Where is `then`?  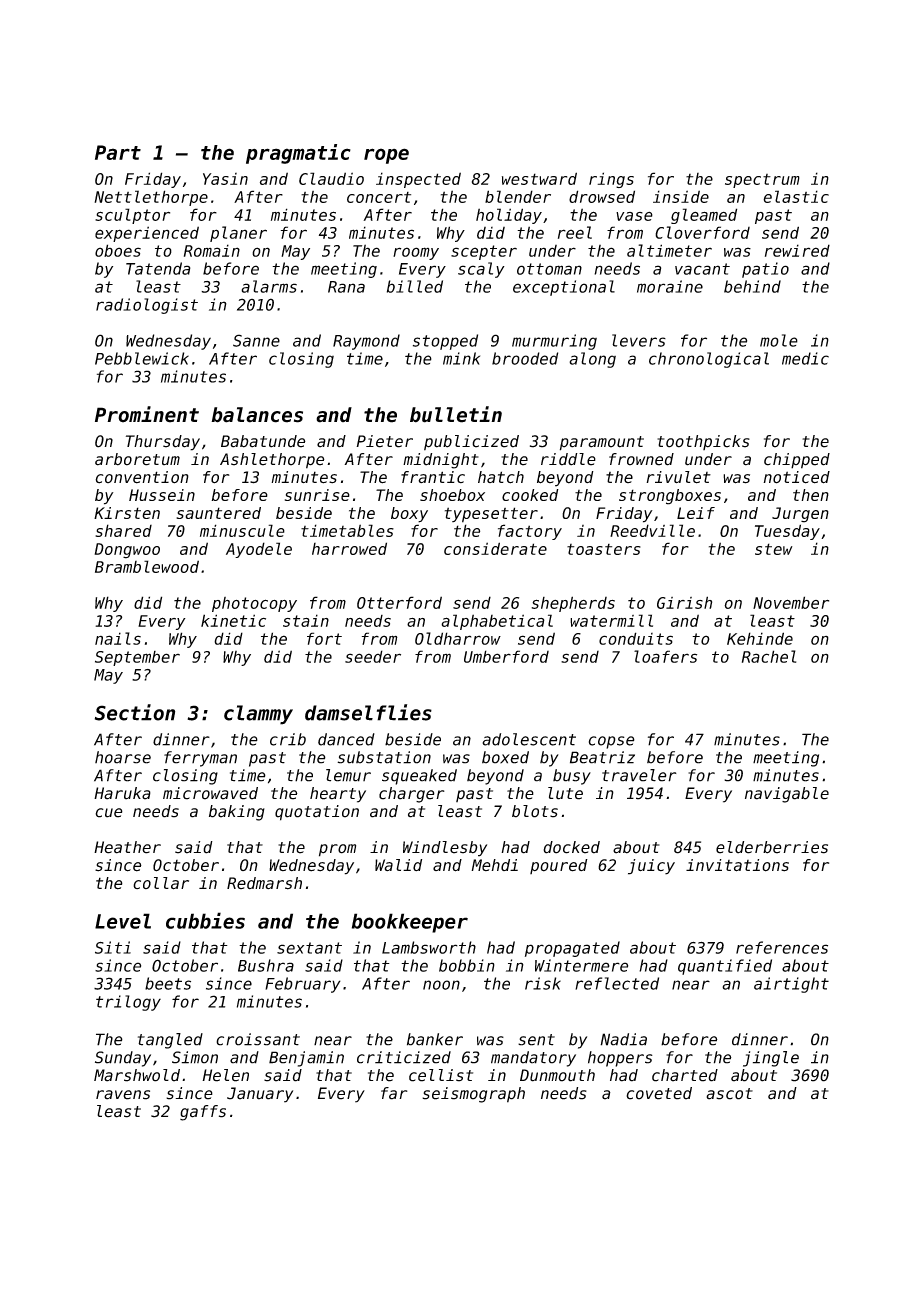
then is located at coordinates (811, 495).
